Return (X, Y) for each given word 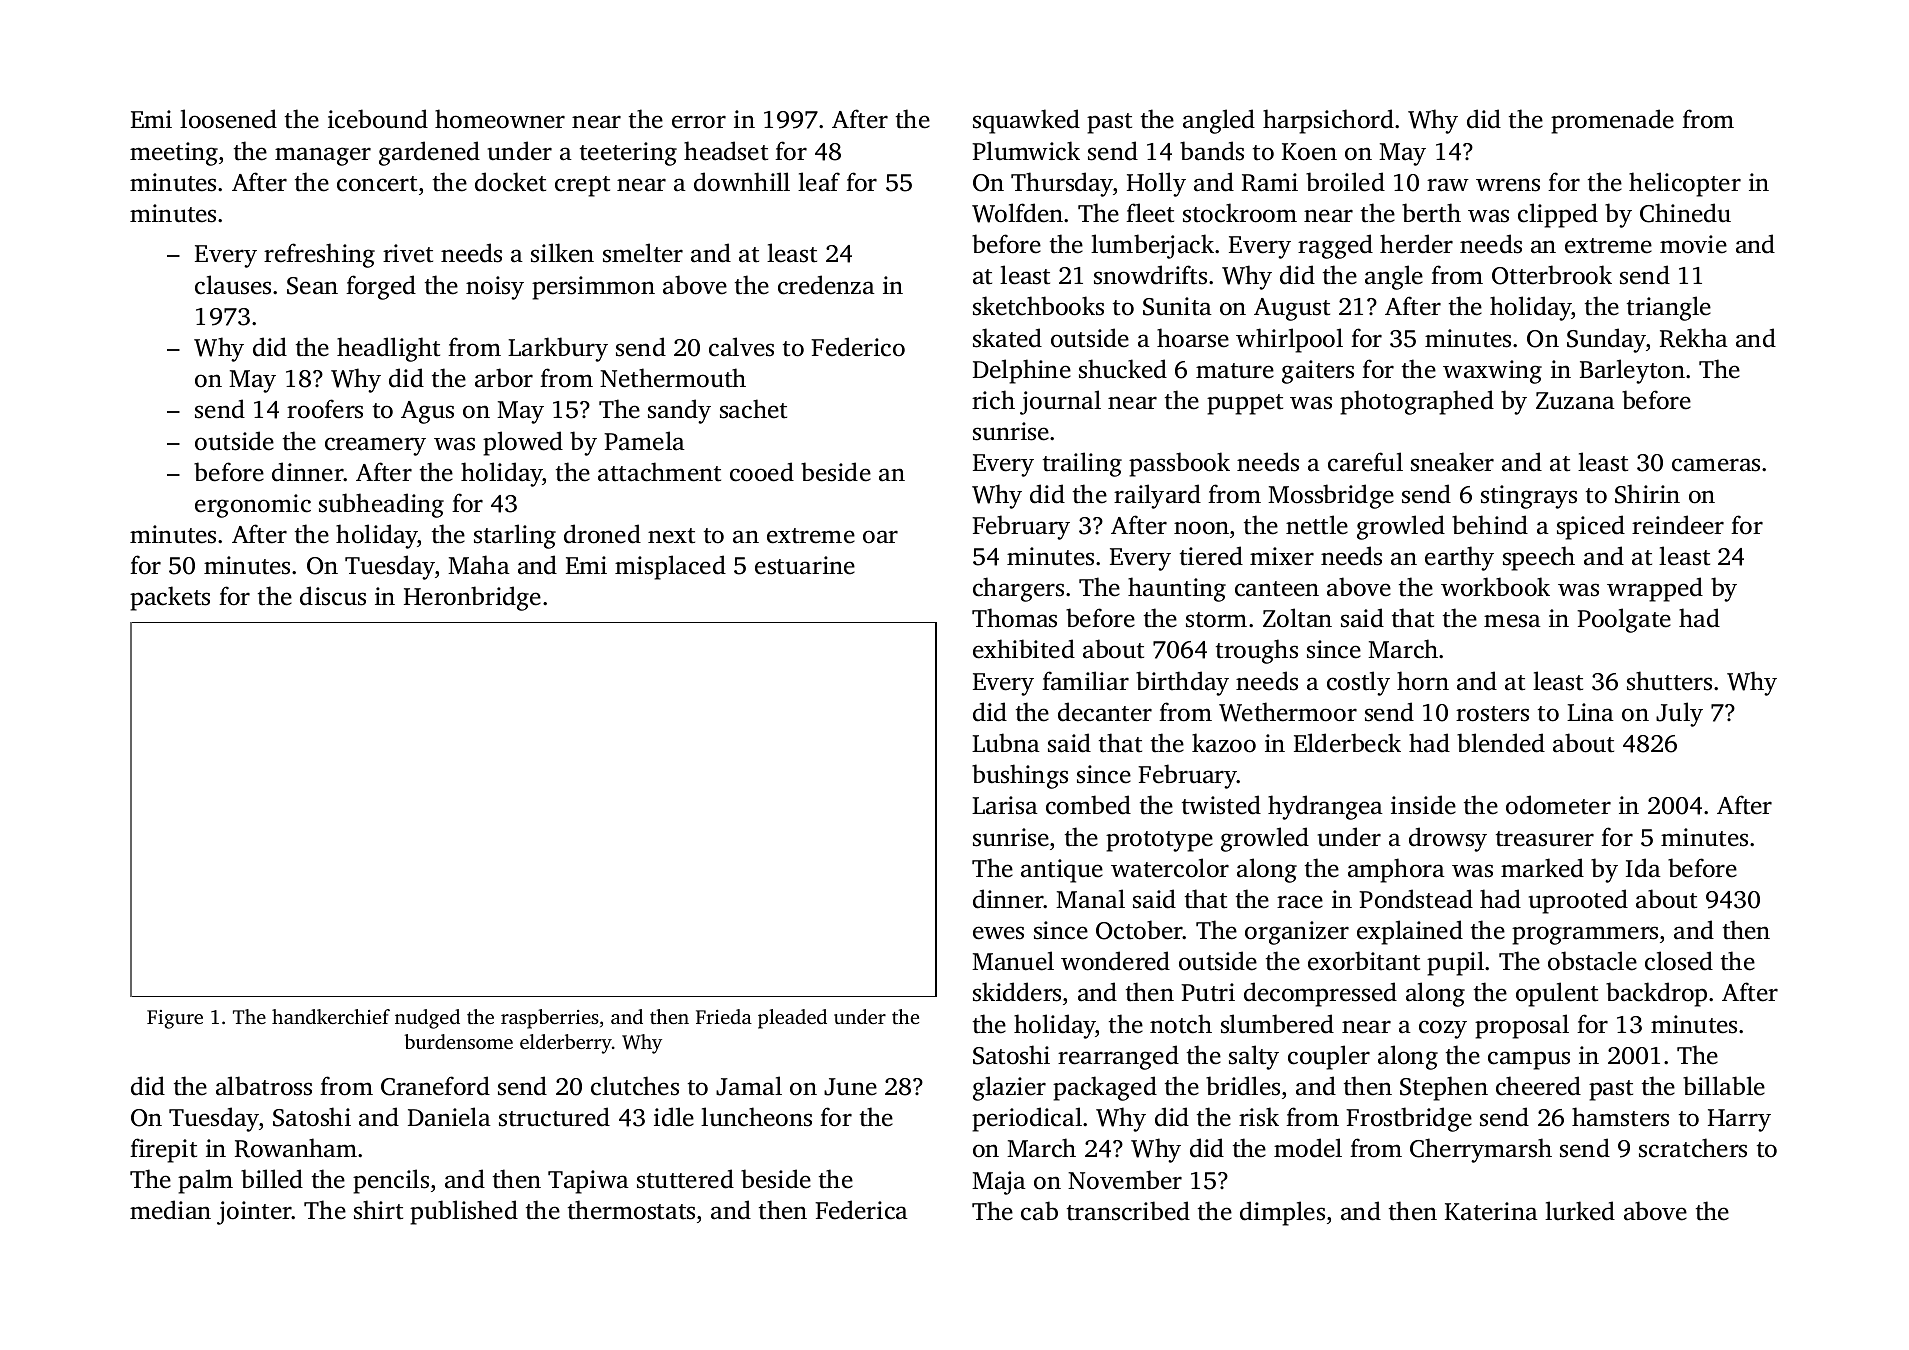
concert (377, 184)
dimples (1282, 1213)
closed (1679, 961)
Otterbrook (1552, 275)
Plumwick (1026, 151)
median (170, 1210)
